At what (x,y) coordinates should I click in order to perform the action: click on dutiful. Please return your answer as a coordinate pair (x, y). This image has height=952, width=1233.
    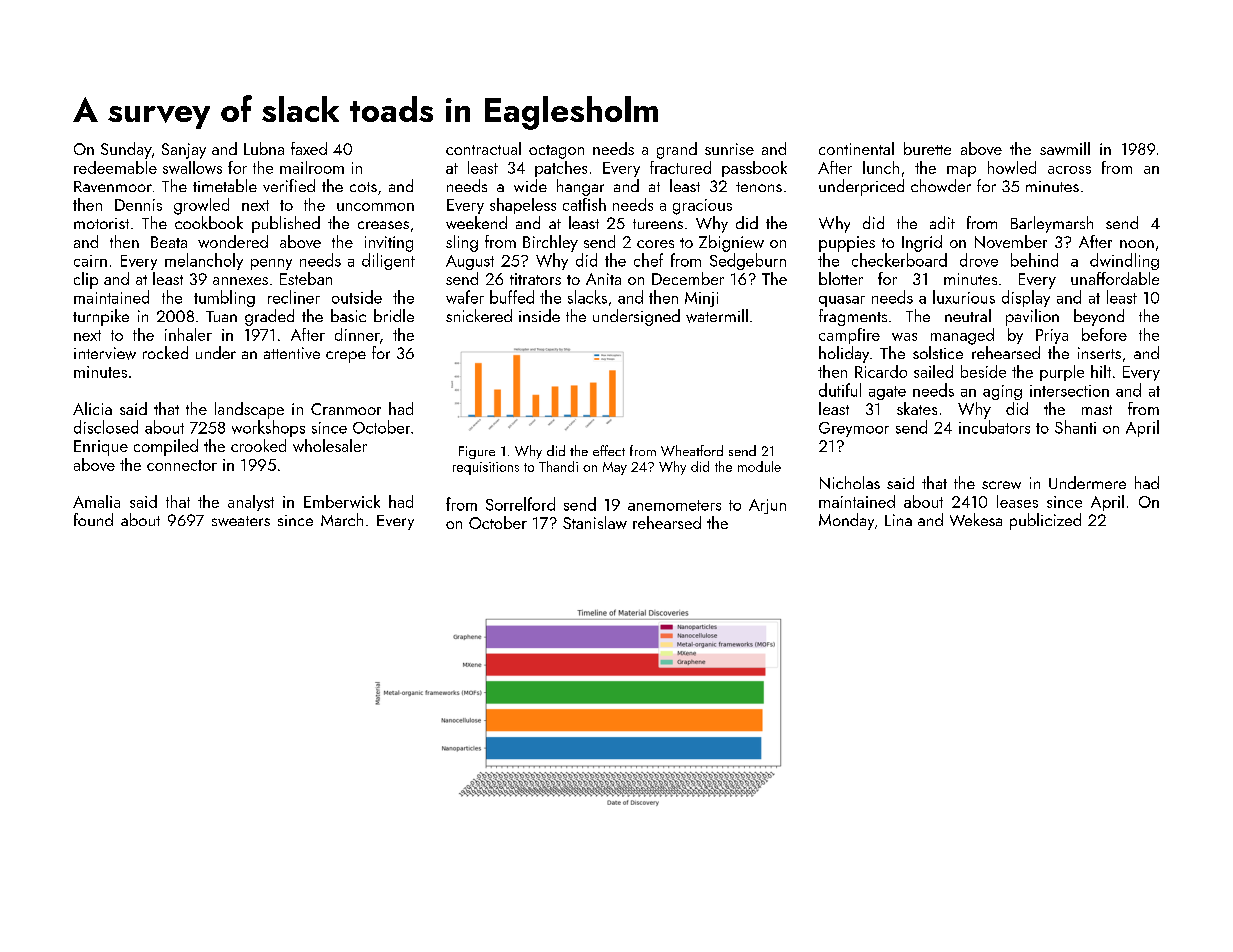
    Looking at the image, I should click on (840, 390).
